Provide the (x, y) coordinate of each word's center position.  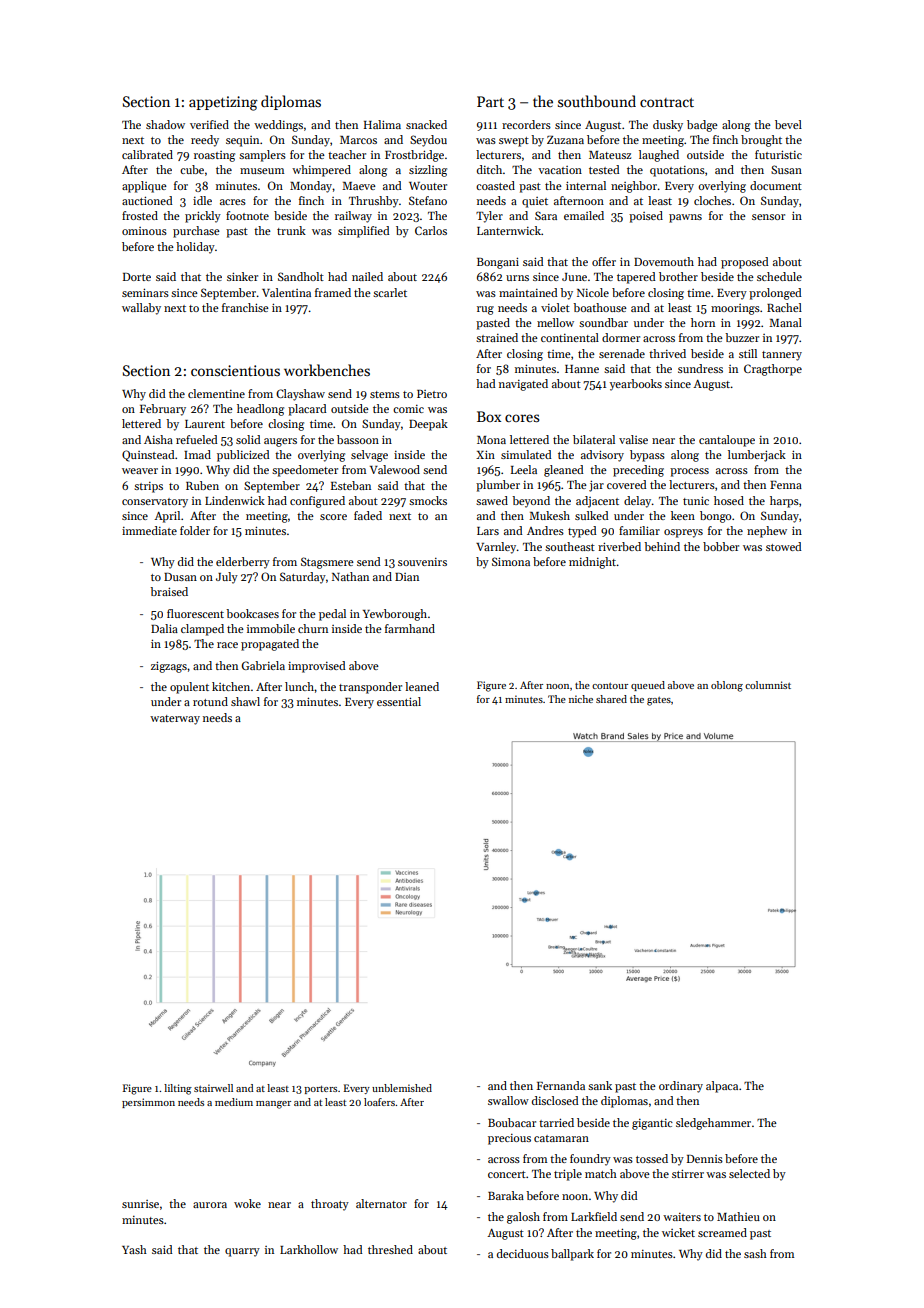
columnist (768, 685)
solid (248, 439)
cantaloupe (727, 441)
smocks (428, 500)
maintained (528, 292)
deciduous (523, 1253)
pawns (685, 218)
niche (581, 699)
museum (262, 171)
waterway (175, 720)
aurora (210, 1205)
